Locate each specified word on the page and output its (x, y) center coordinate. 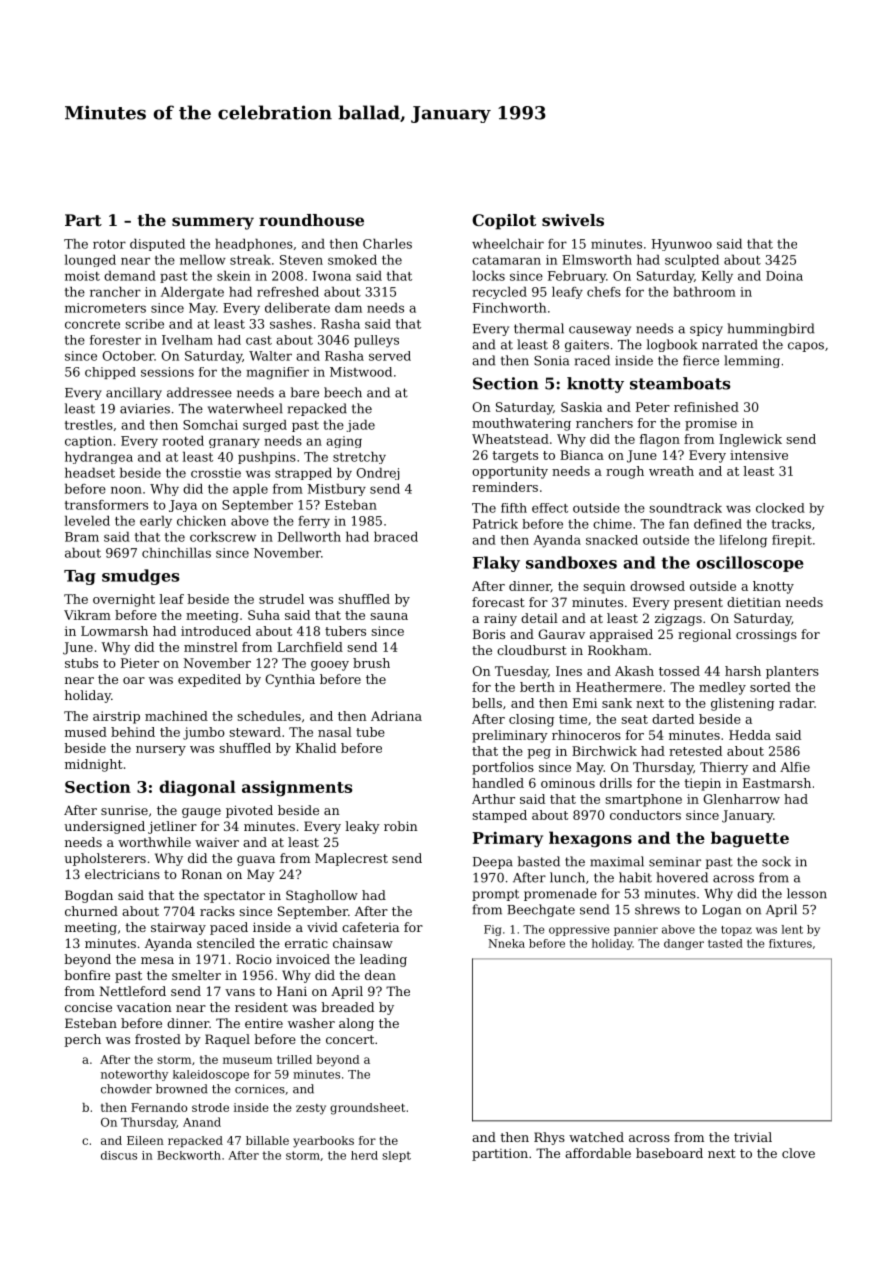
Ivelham (187, 340)
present (698, 604)
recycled (499, 293)
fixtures (790, 943)
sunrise (124, 810)
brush (371, 663)
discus (119, 1155)
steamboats (680, 383)
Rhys (549, 1138)
